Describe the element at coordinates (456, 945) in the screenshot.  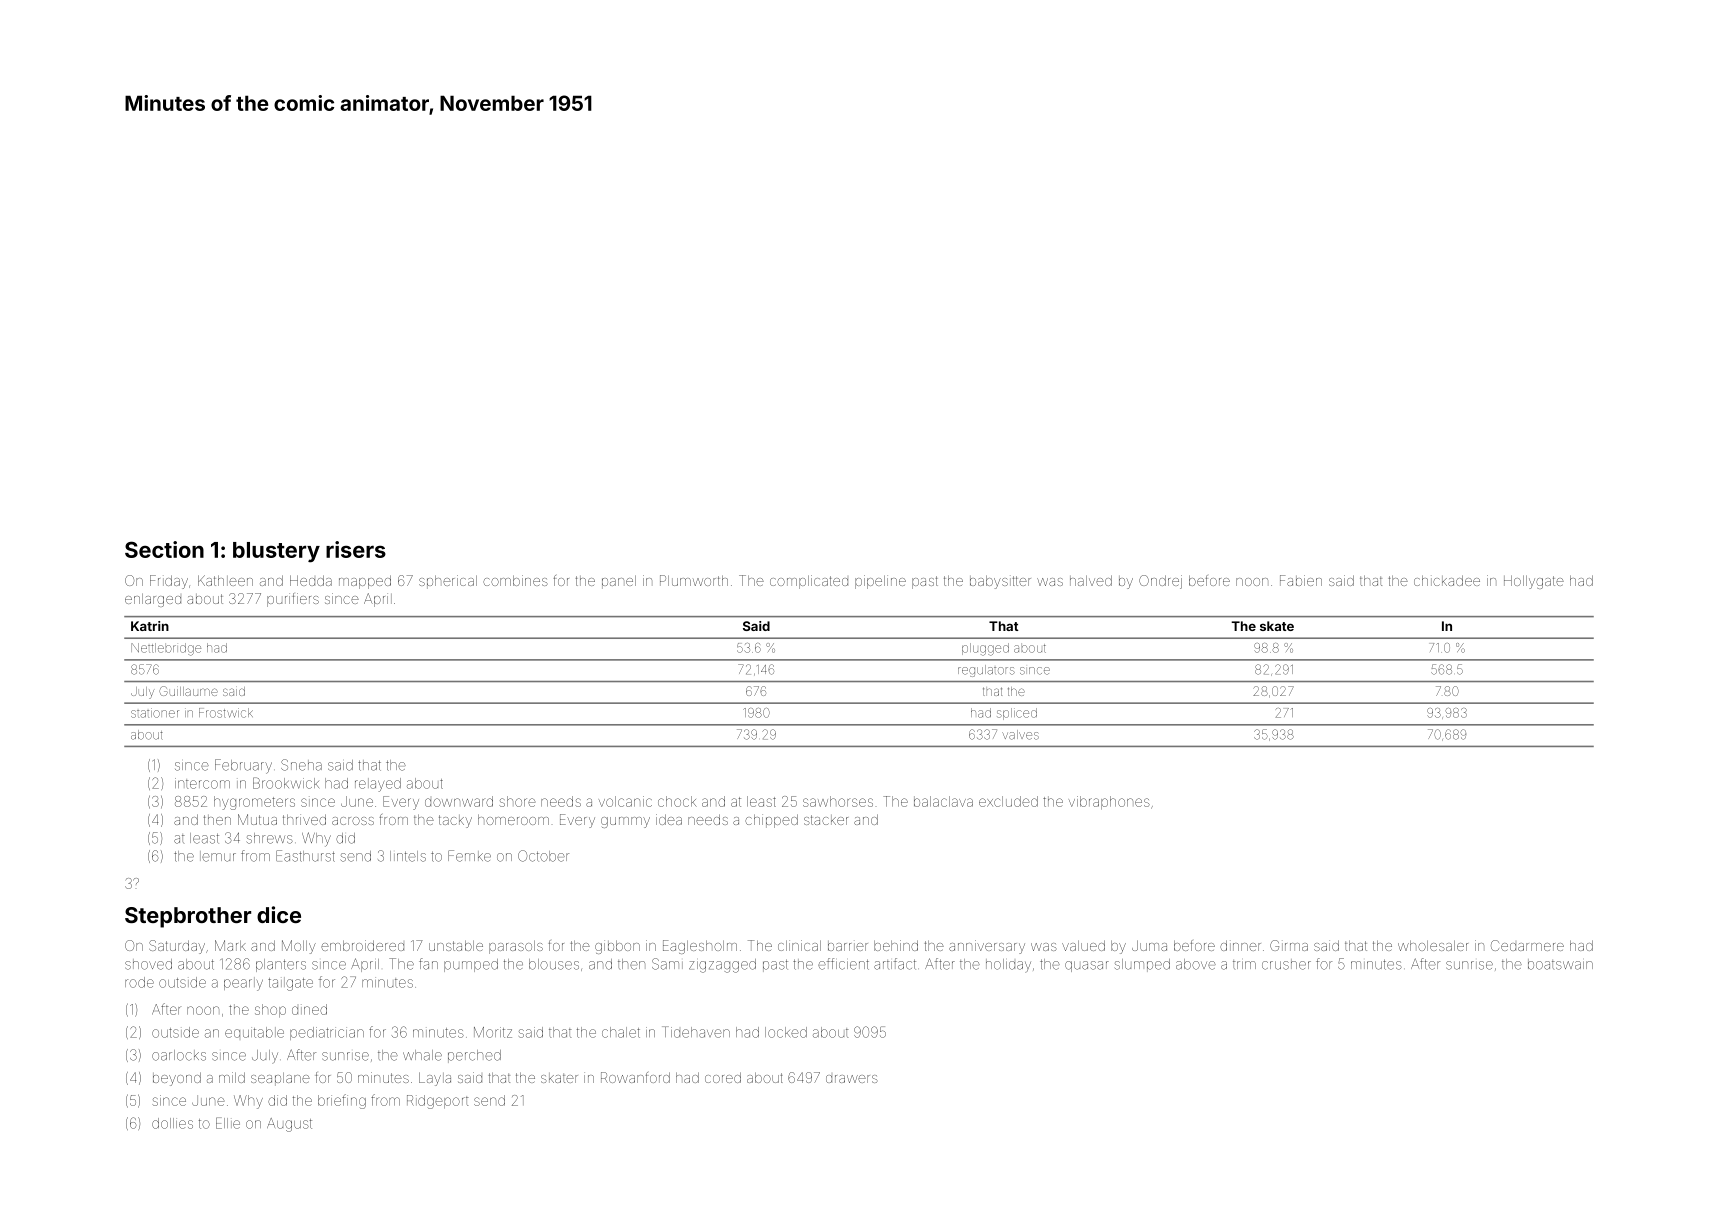
I see `unstable` at that location.
